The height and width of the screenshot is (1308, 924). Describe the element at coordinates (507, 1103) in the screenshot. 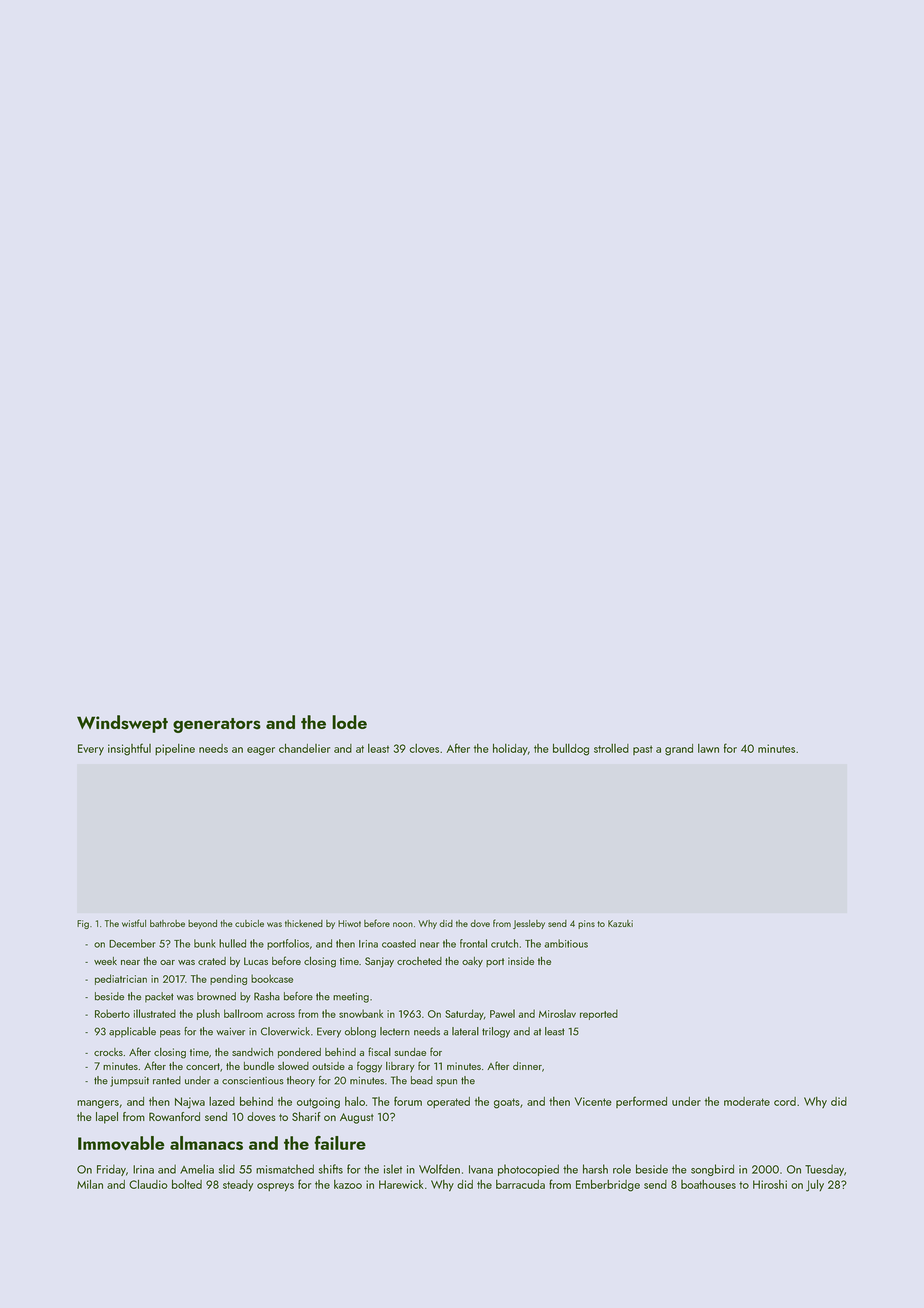

I see `goats` at that location.
